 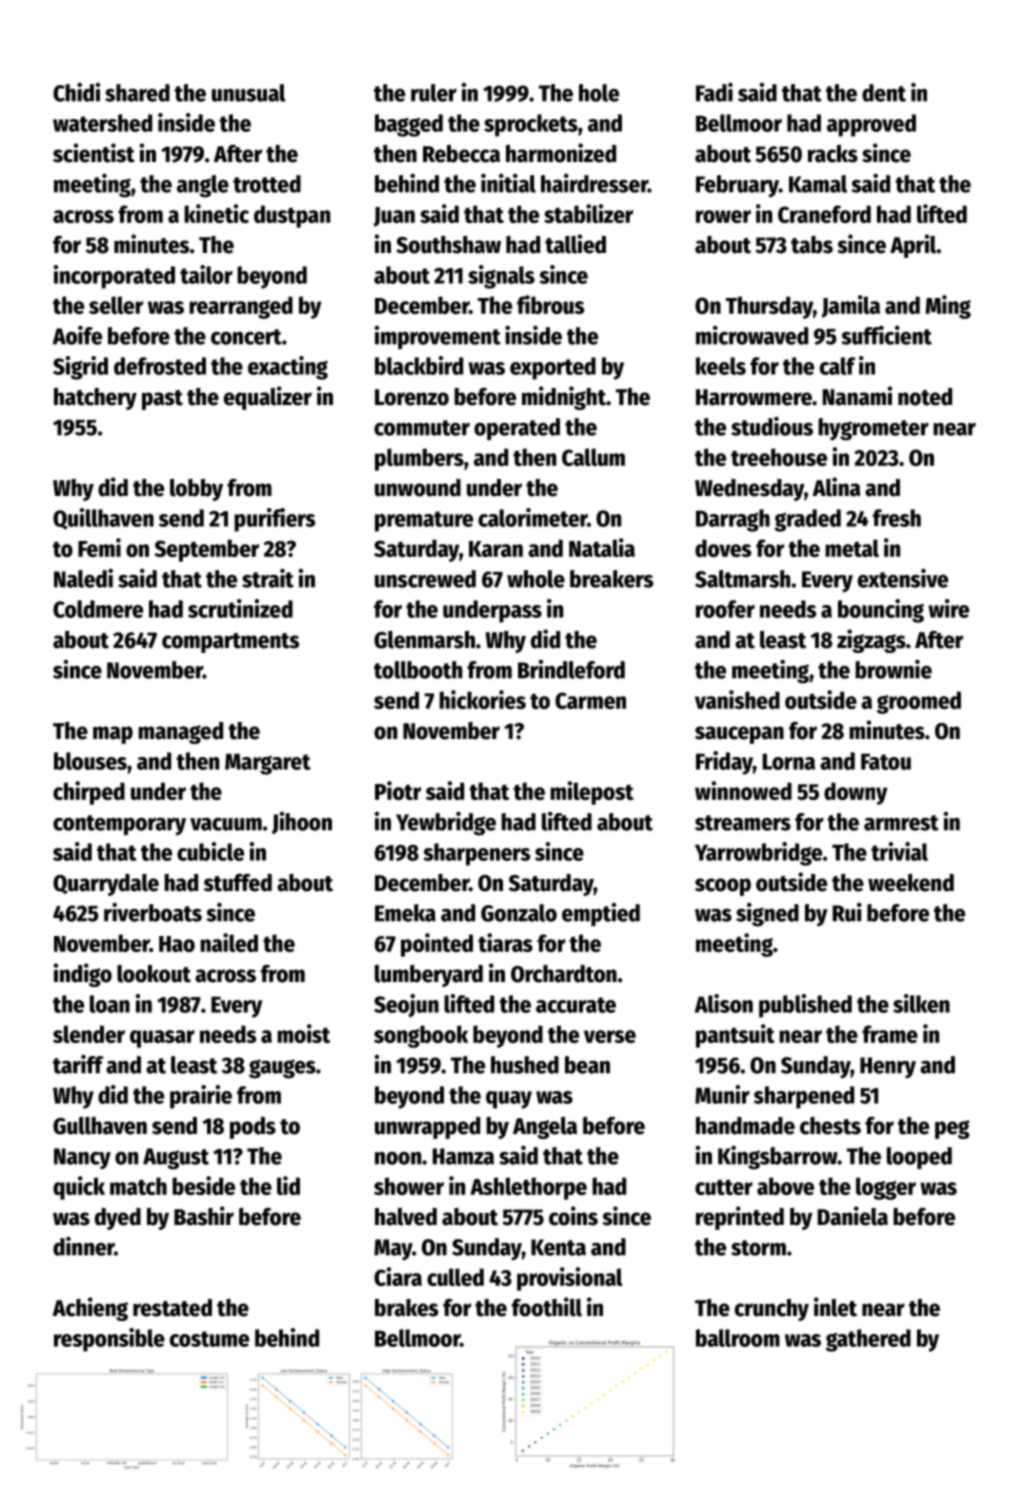 I want to click on dent, so click(x=884, y=93).
